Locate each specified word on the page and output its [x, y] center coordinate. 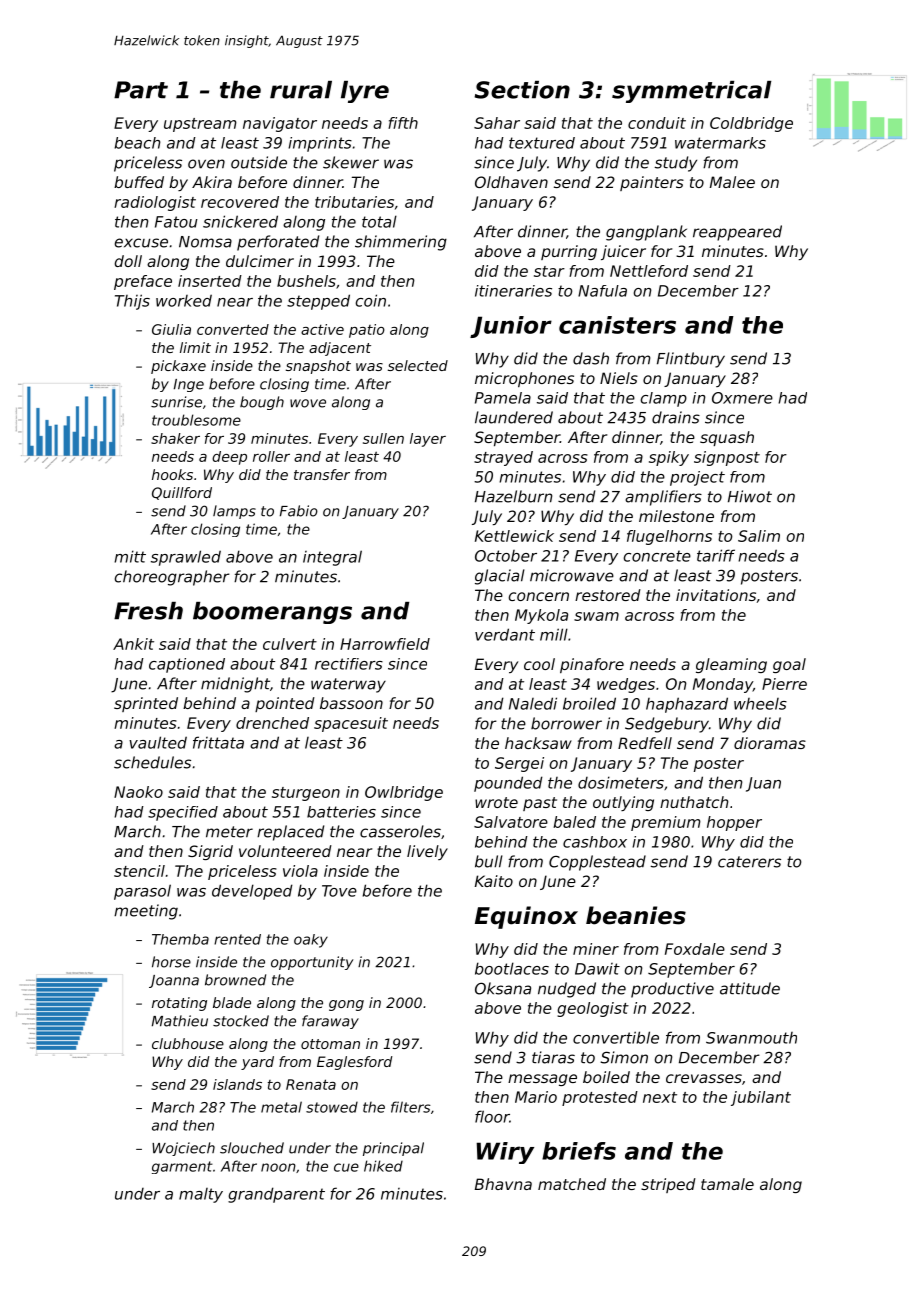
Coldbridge [751, 124]
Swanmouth [751, 1038]
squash [727, 438]
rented [237, 939]
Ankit [133, 644]
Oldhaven [511, 182]
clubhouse [188, 1043]
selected [418, 365]
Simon [624, 1057]
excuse [141, 243]
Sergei [519, 764]
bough [262, 403]
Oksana [503, 988]
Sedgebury [667, 725]
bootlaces [512, 968]
